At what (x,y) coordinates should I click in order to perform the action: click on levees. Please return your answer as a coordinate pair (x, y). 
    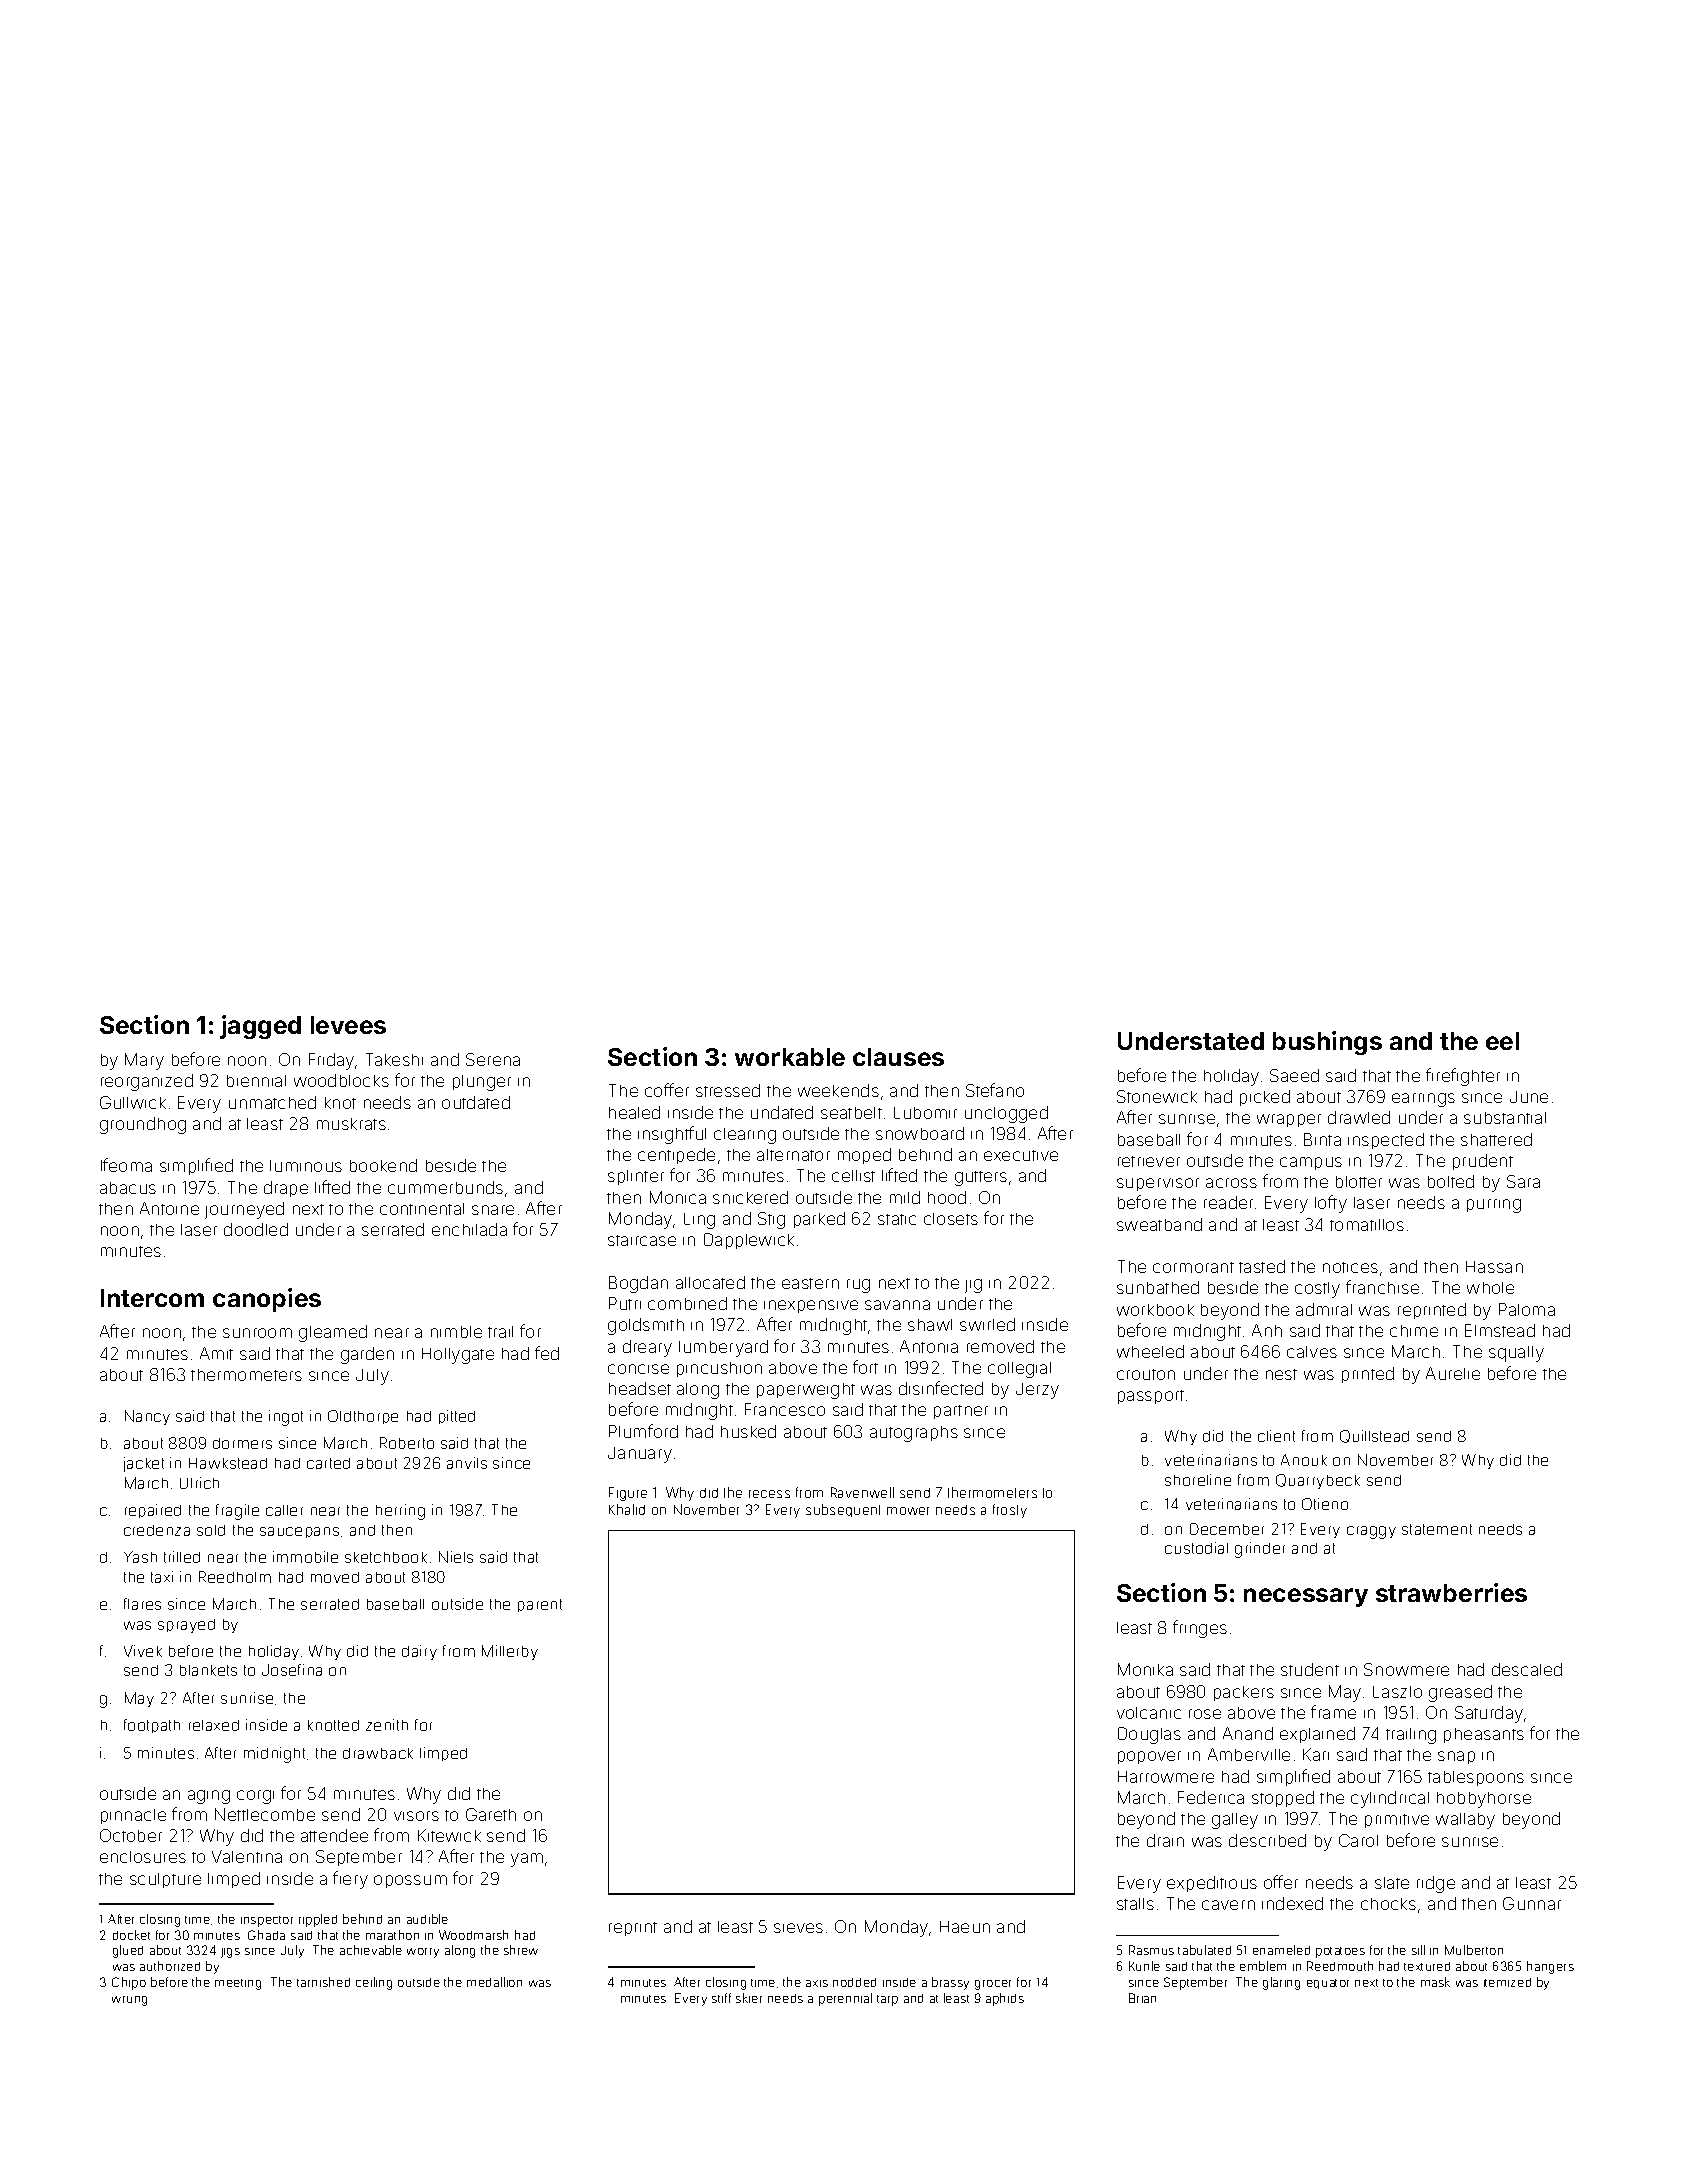
    Looking at the image, I should click on (348, 1025).
